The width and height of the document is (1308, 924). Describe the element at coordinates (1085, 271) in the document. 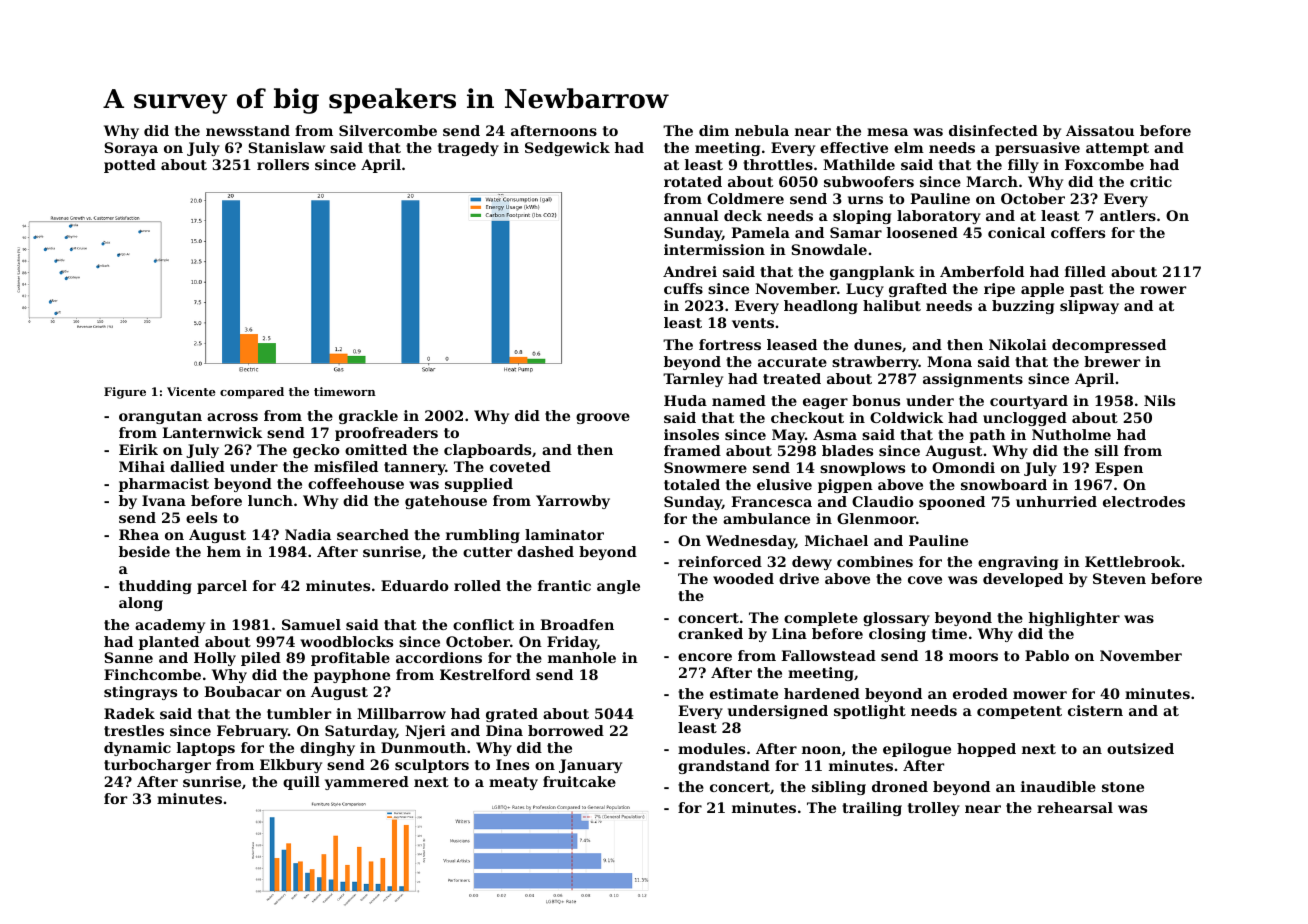

I see `filled` at that location.
